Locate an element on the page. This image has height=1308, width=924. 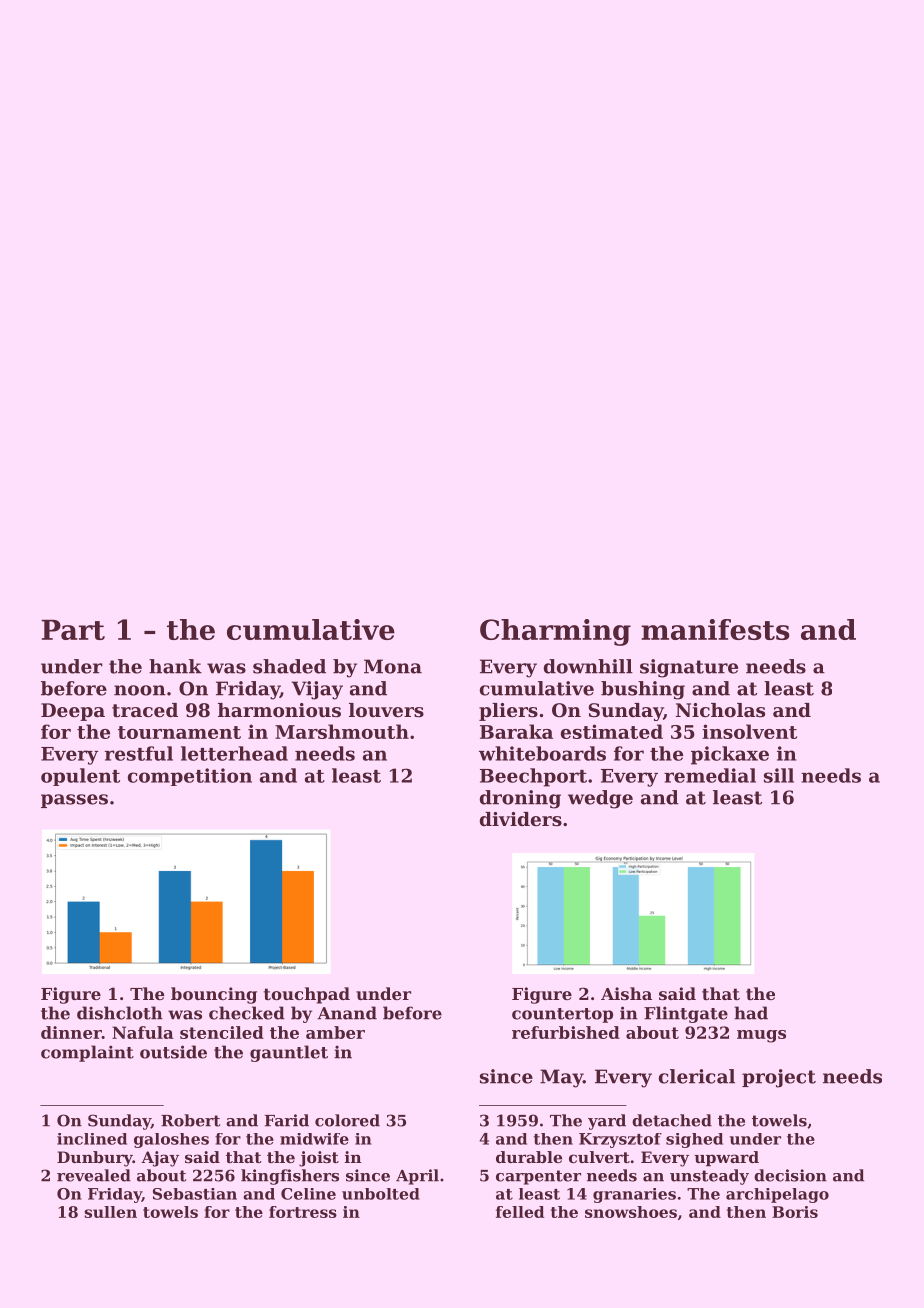
mugs is located at coordinates (761, 1036).
